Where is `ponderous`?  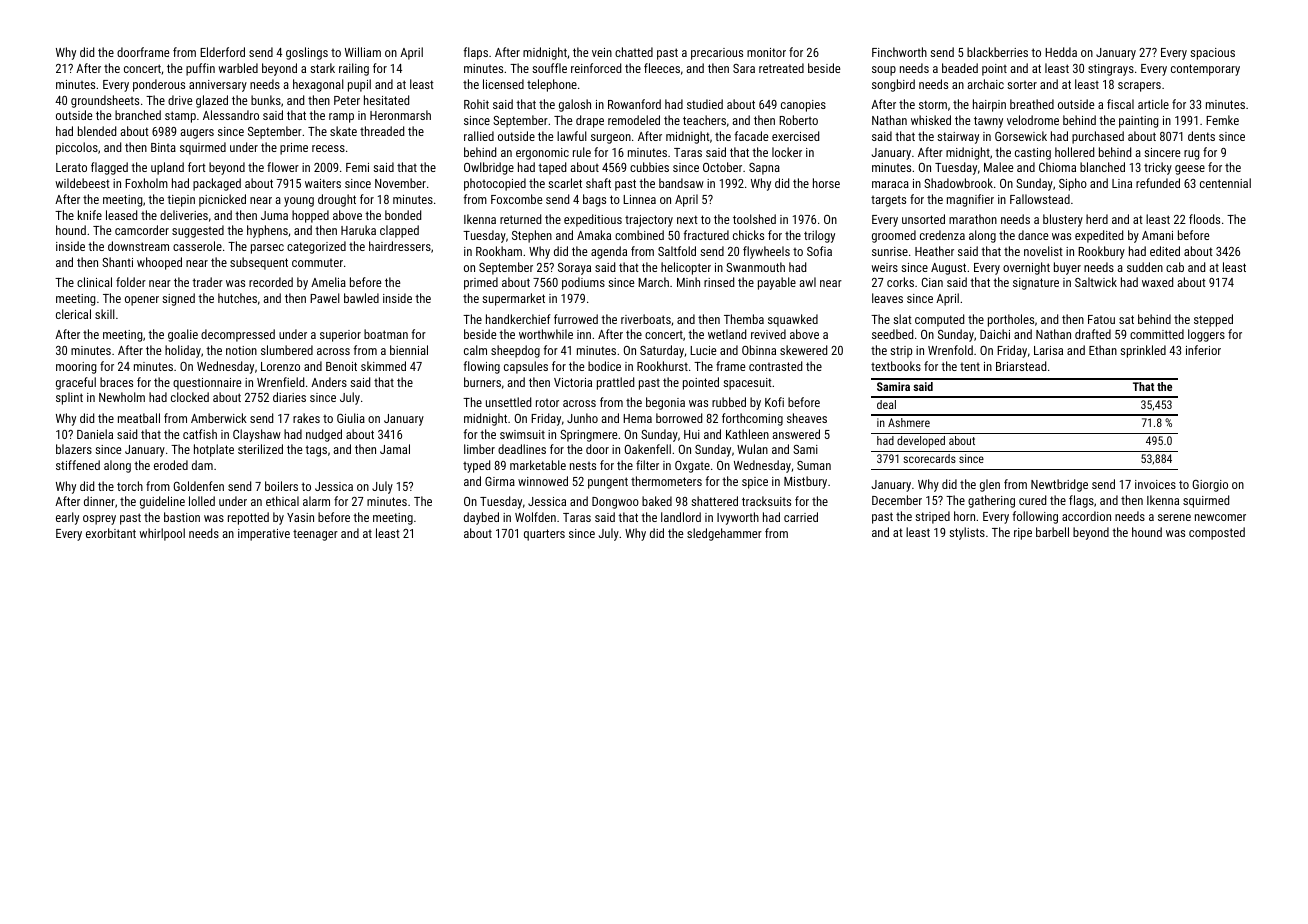 ponderous is located at coordinates (159, 85).
